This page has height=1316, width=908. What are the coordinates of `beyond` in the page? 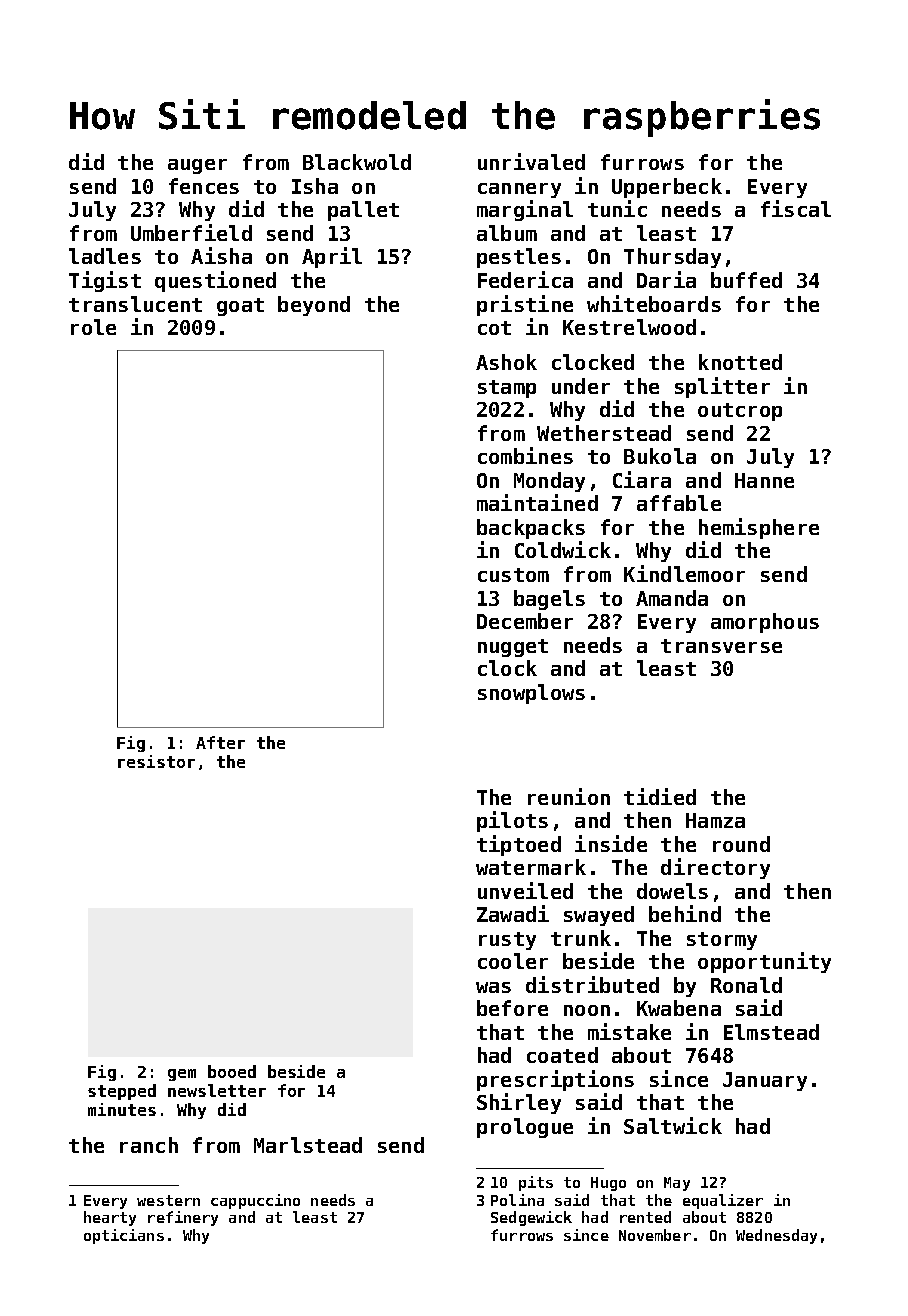 It's located at (314, 306).
